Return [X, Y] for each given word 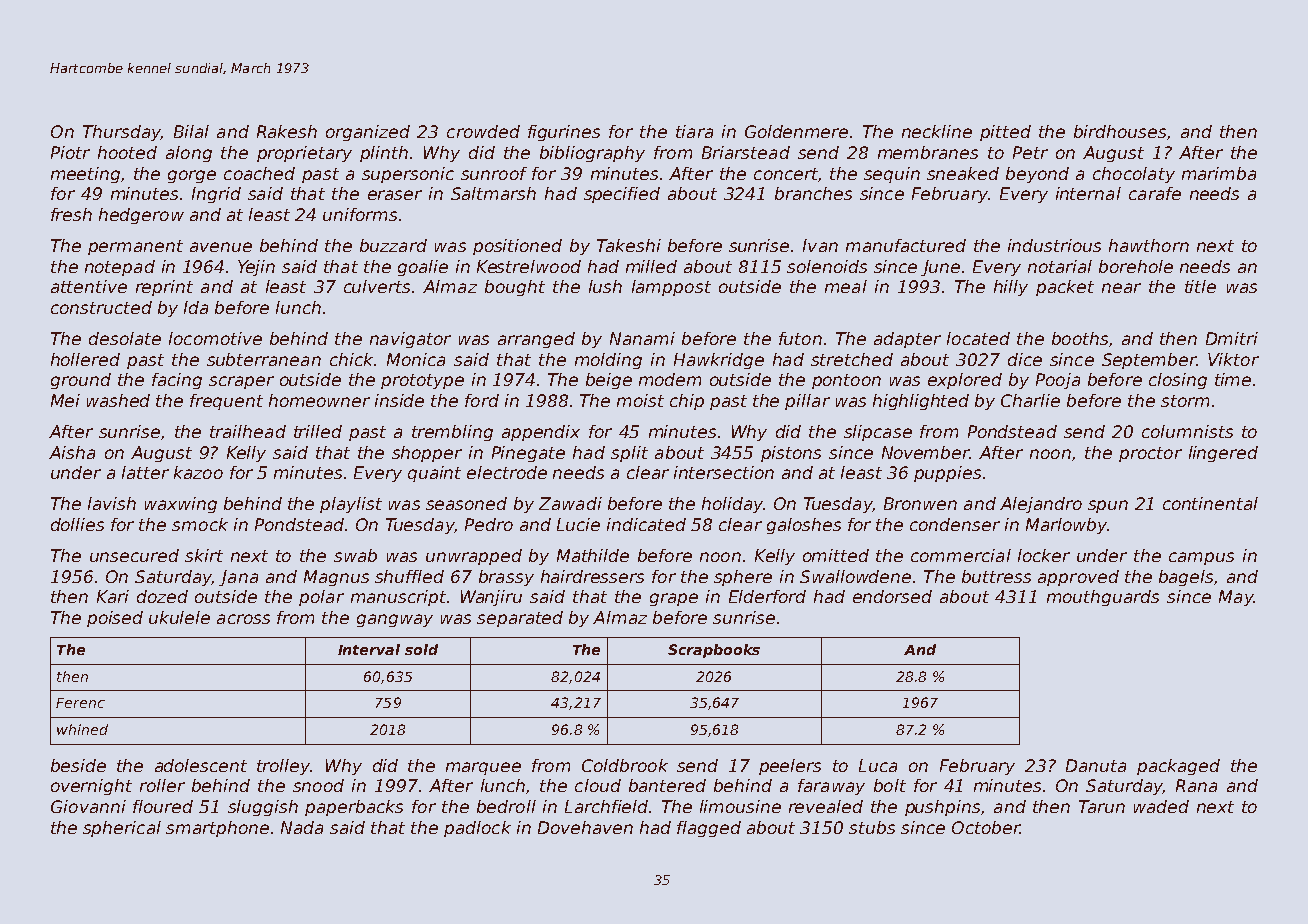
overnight [91, 787]
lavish [112, 503]
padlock [477, 829]
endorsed [892, 596]
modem [670, 379]
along [189, 154]
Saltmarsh [493, 193]
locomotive [215, 338]
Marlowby [1066, 526]
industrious [1054, 245]
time [1233, 379]
